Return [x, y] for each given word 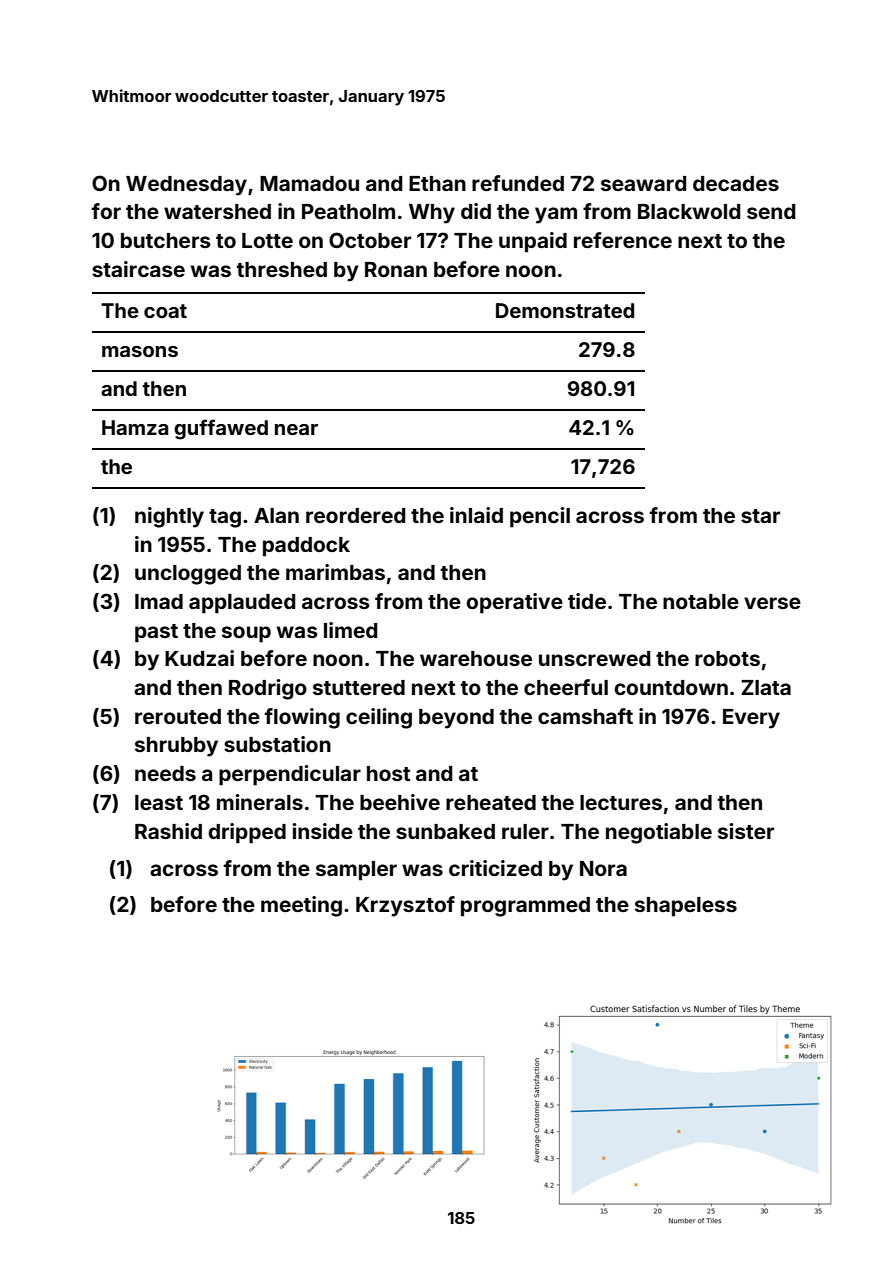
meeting [301, 906]
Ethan [437, 183]
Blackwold [689, 211]
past [156, 633]
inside [323, 831]
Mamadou [309, 183]
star [760, 516]
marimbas [335, 572]
